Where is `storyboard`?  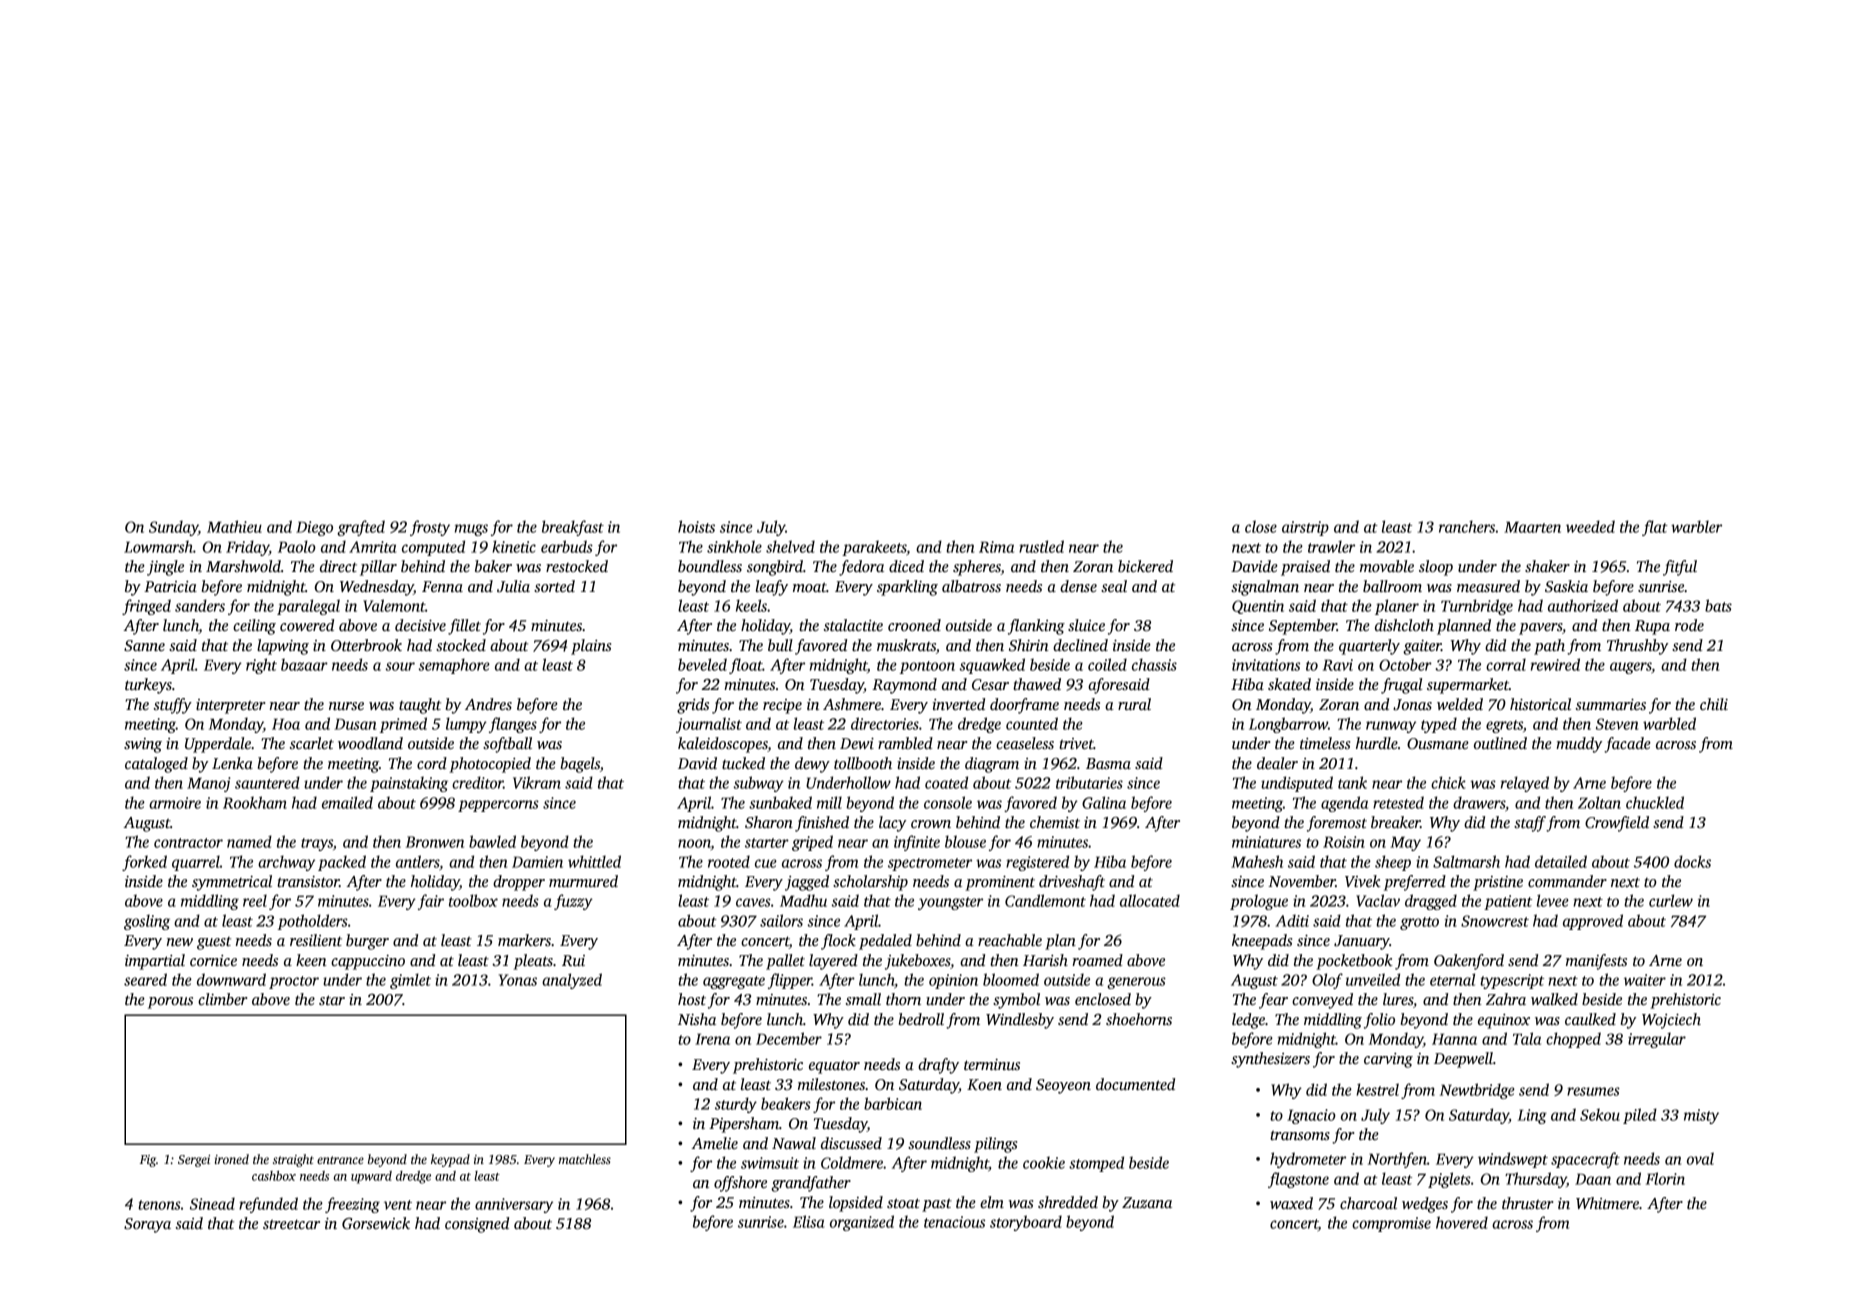
storyboard is located at coordinates (1026, 1223).
